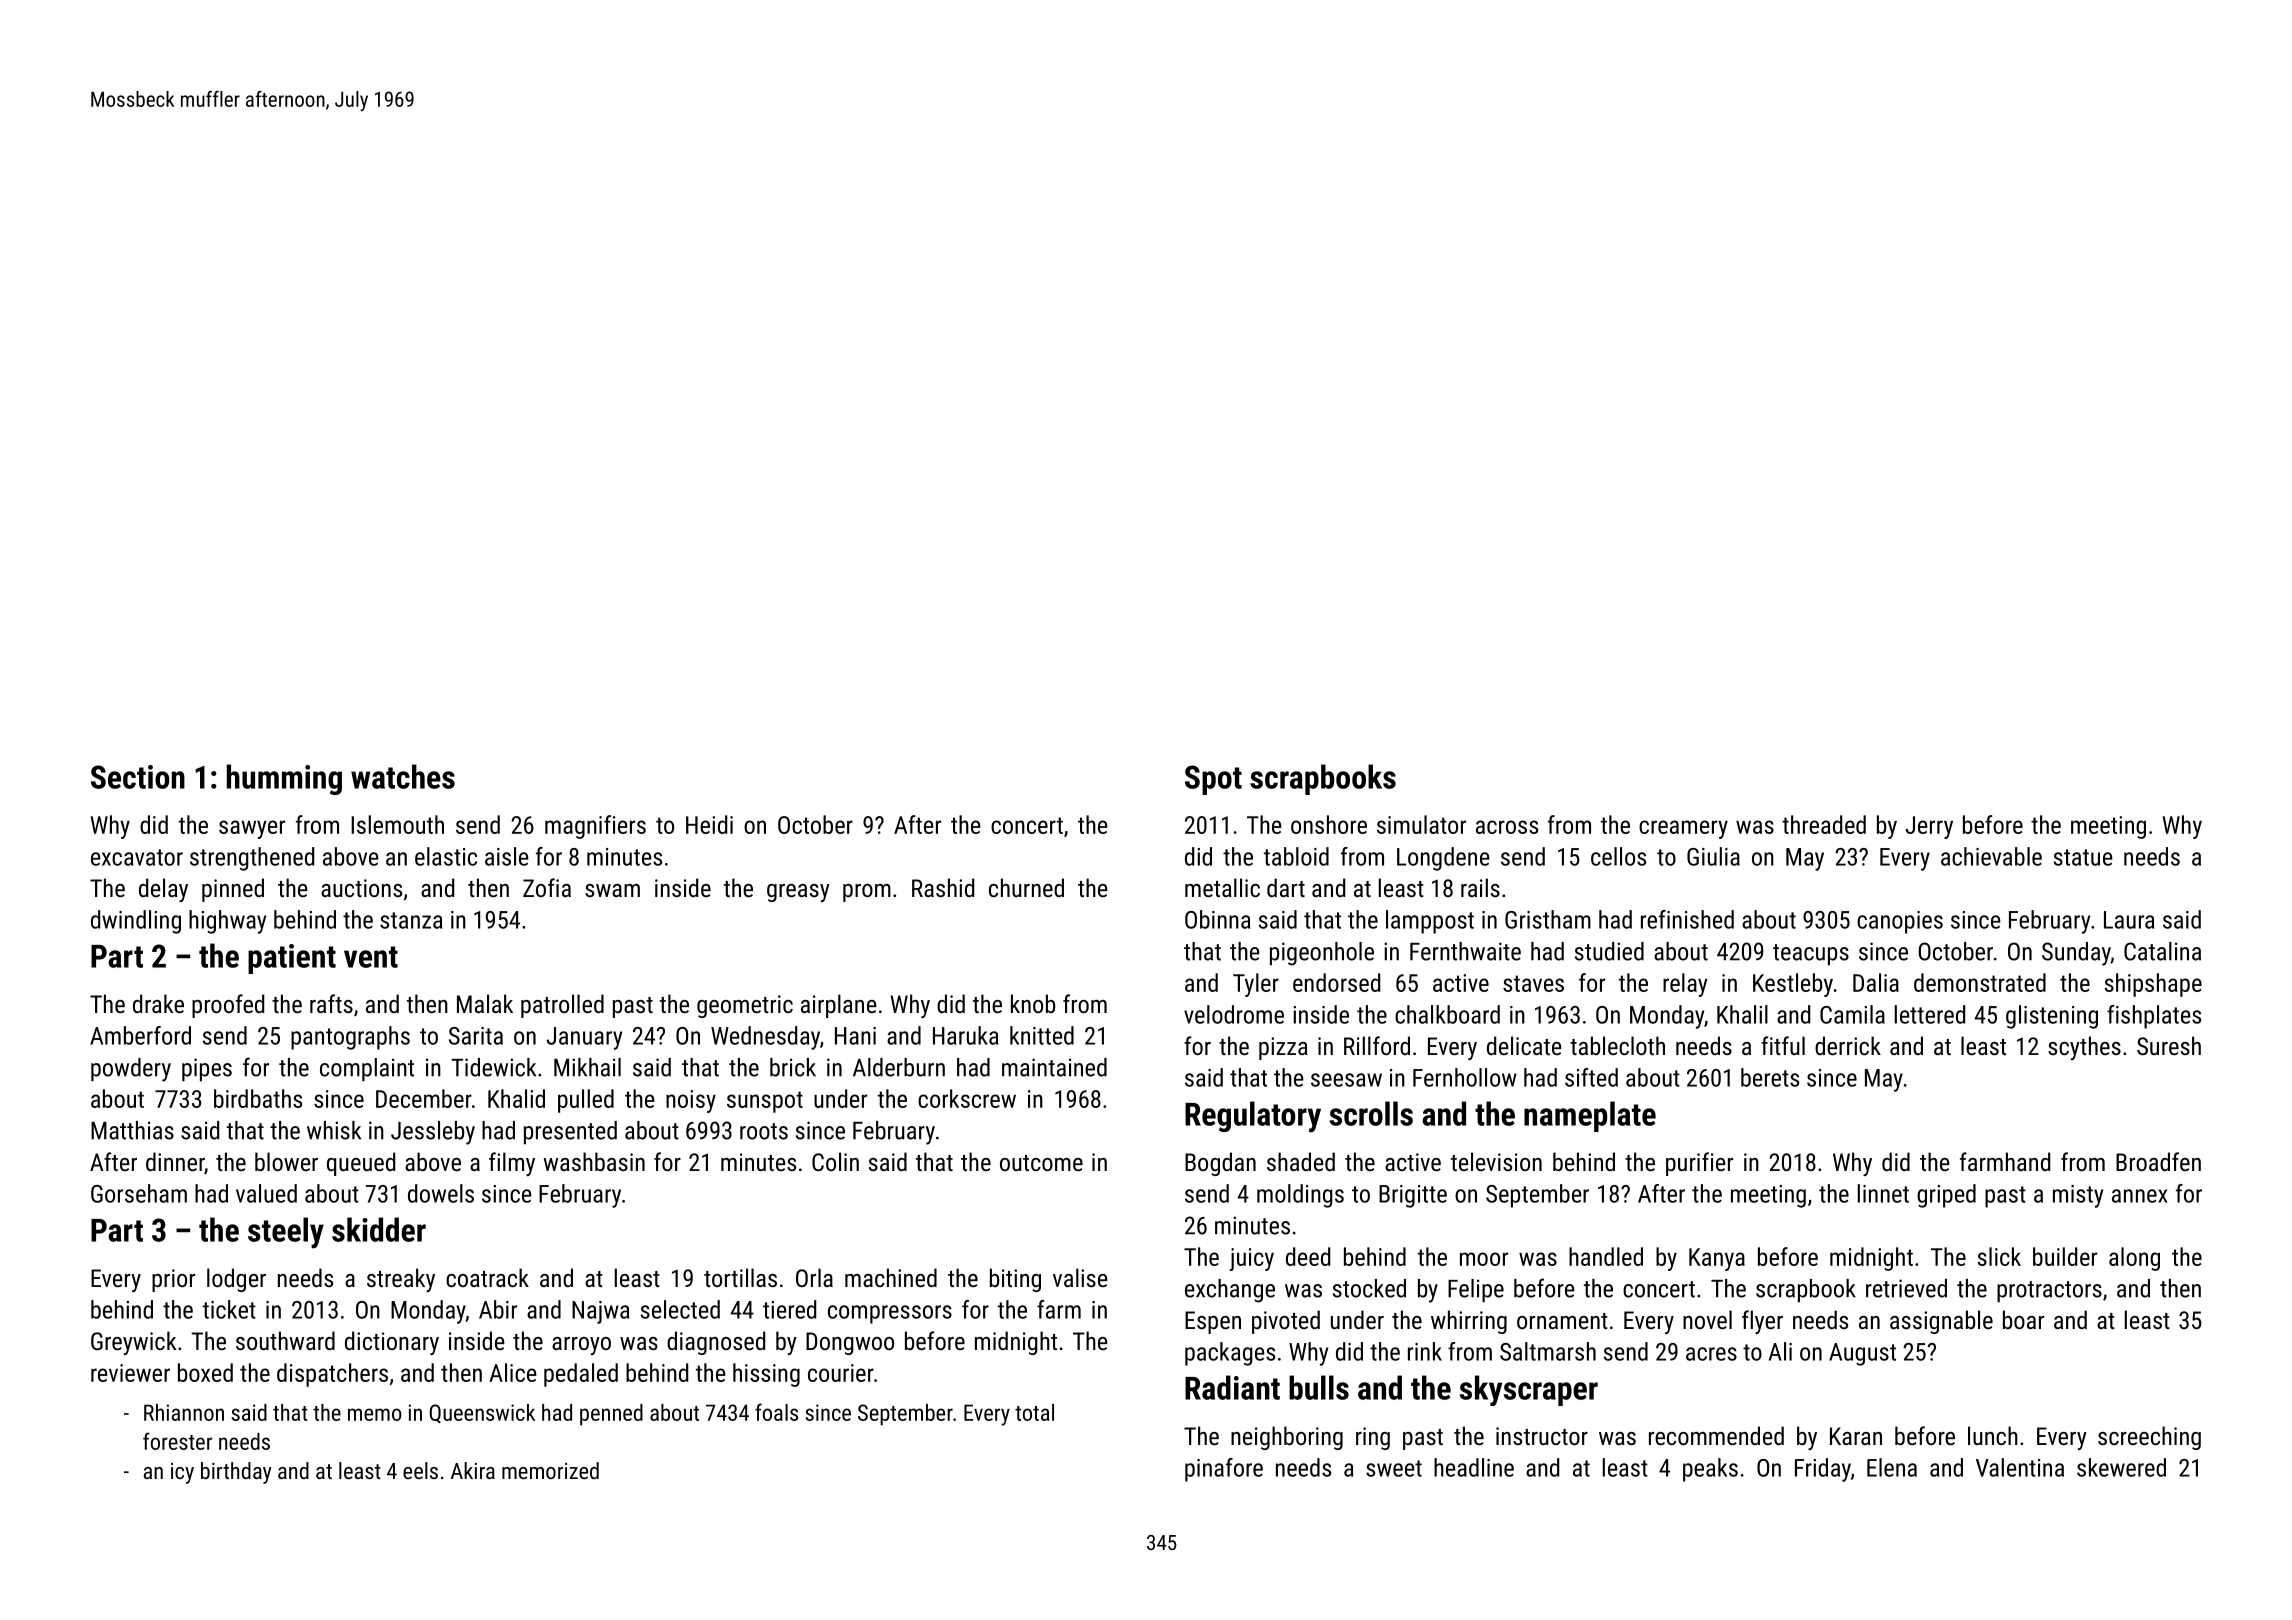  What do you see at coordinates (403, 776) in the screenshot?
I see `watches` at bounding box center [403, 776].
